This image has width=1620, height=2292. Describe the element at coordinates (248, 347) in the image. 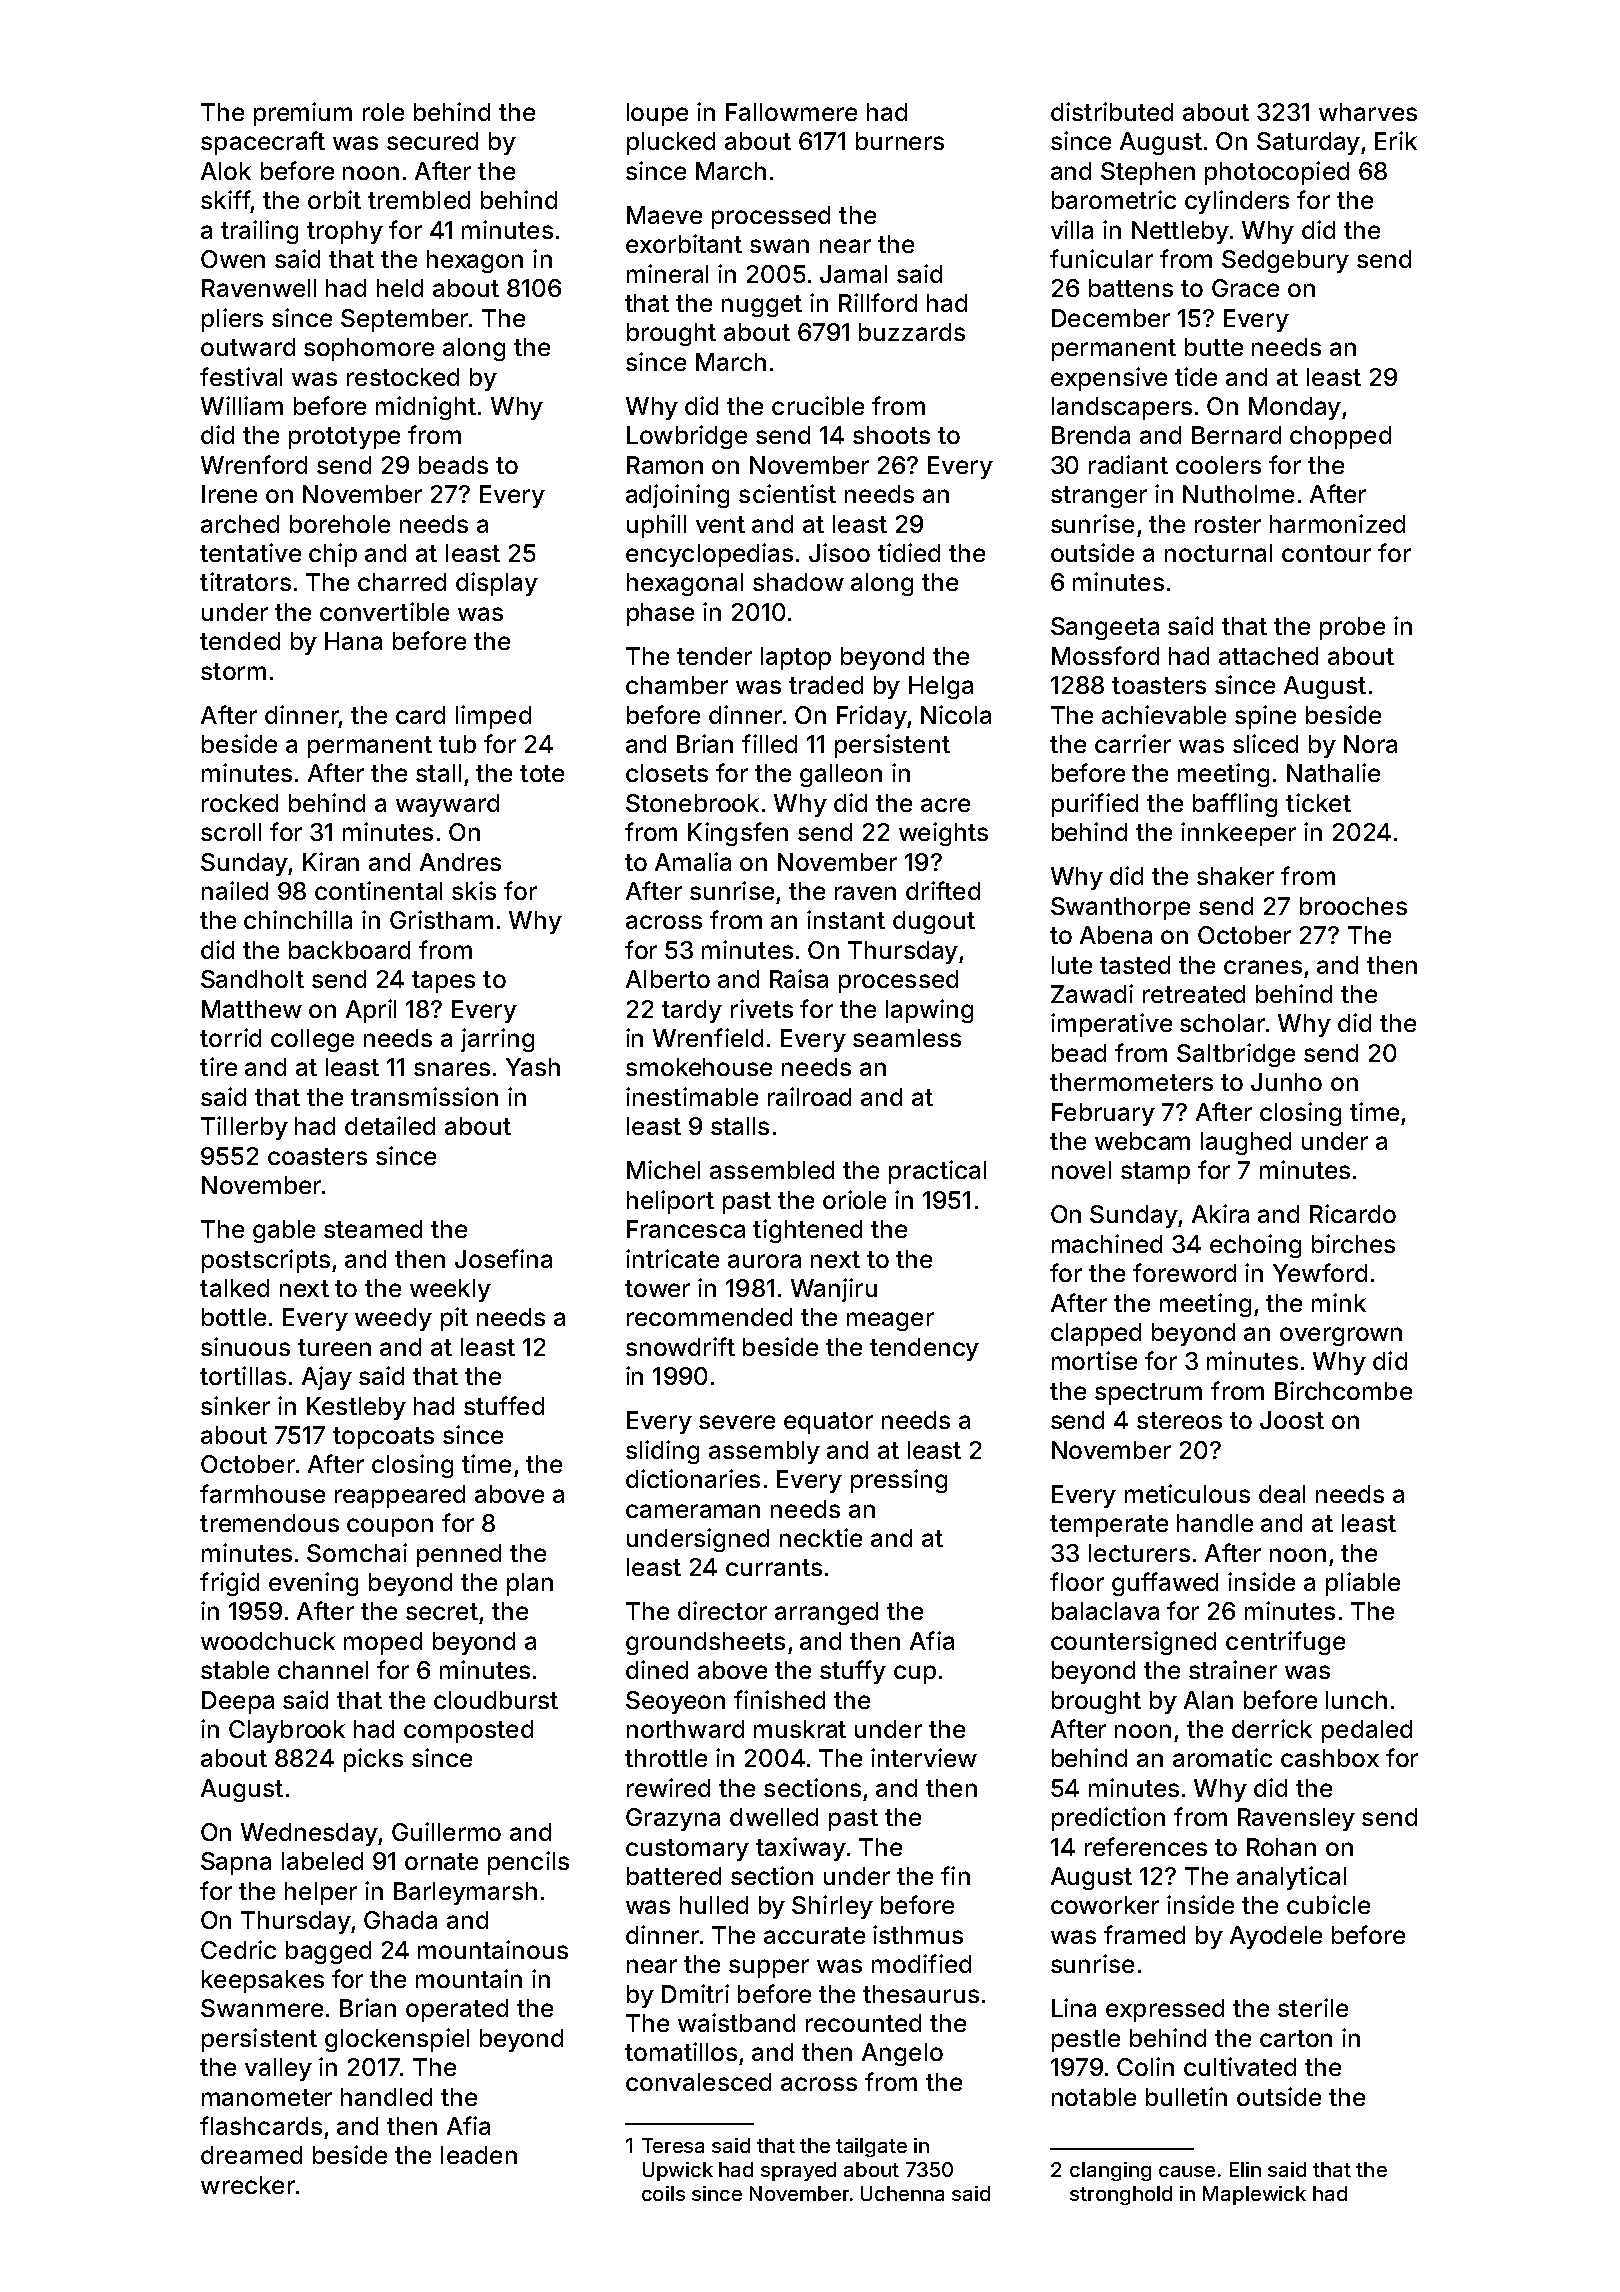

I see `outward` at that location.
